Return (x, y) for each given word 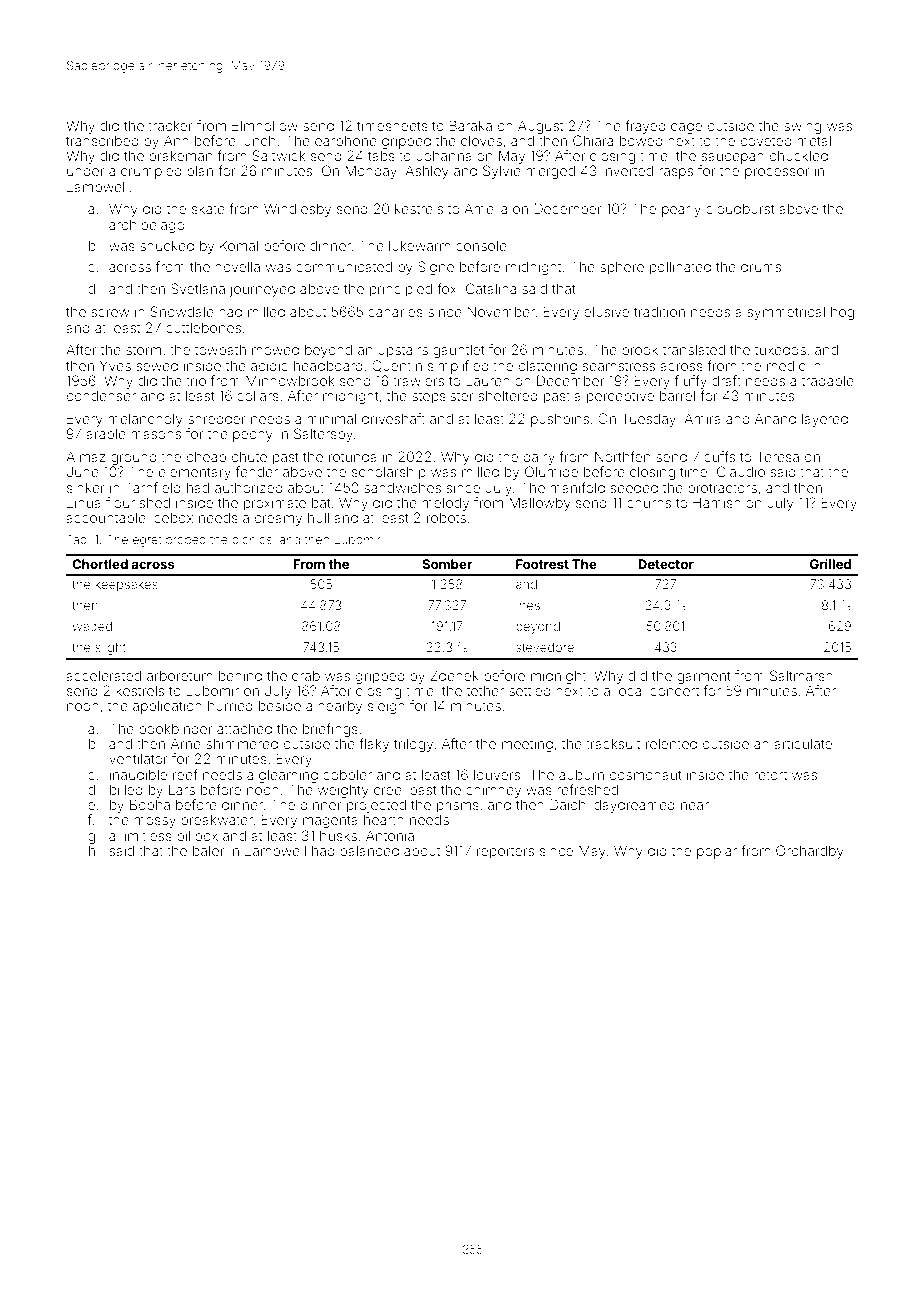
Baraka (470, 125)
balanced (369, 851)
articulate (803, 743)
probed (186, 541)
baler (208, 850)
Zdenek (454, 675)
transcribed (102, 140)
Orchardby (810, 852)
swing (802, 127)
